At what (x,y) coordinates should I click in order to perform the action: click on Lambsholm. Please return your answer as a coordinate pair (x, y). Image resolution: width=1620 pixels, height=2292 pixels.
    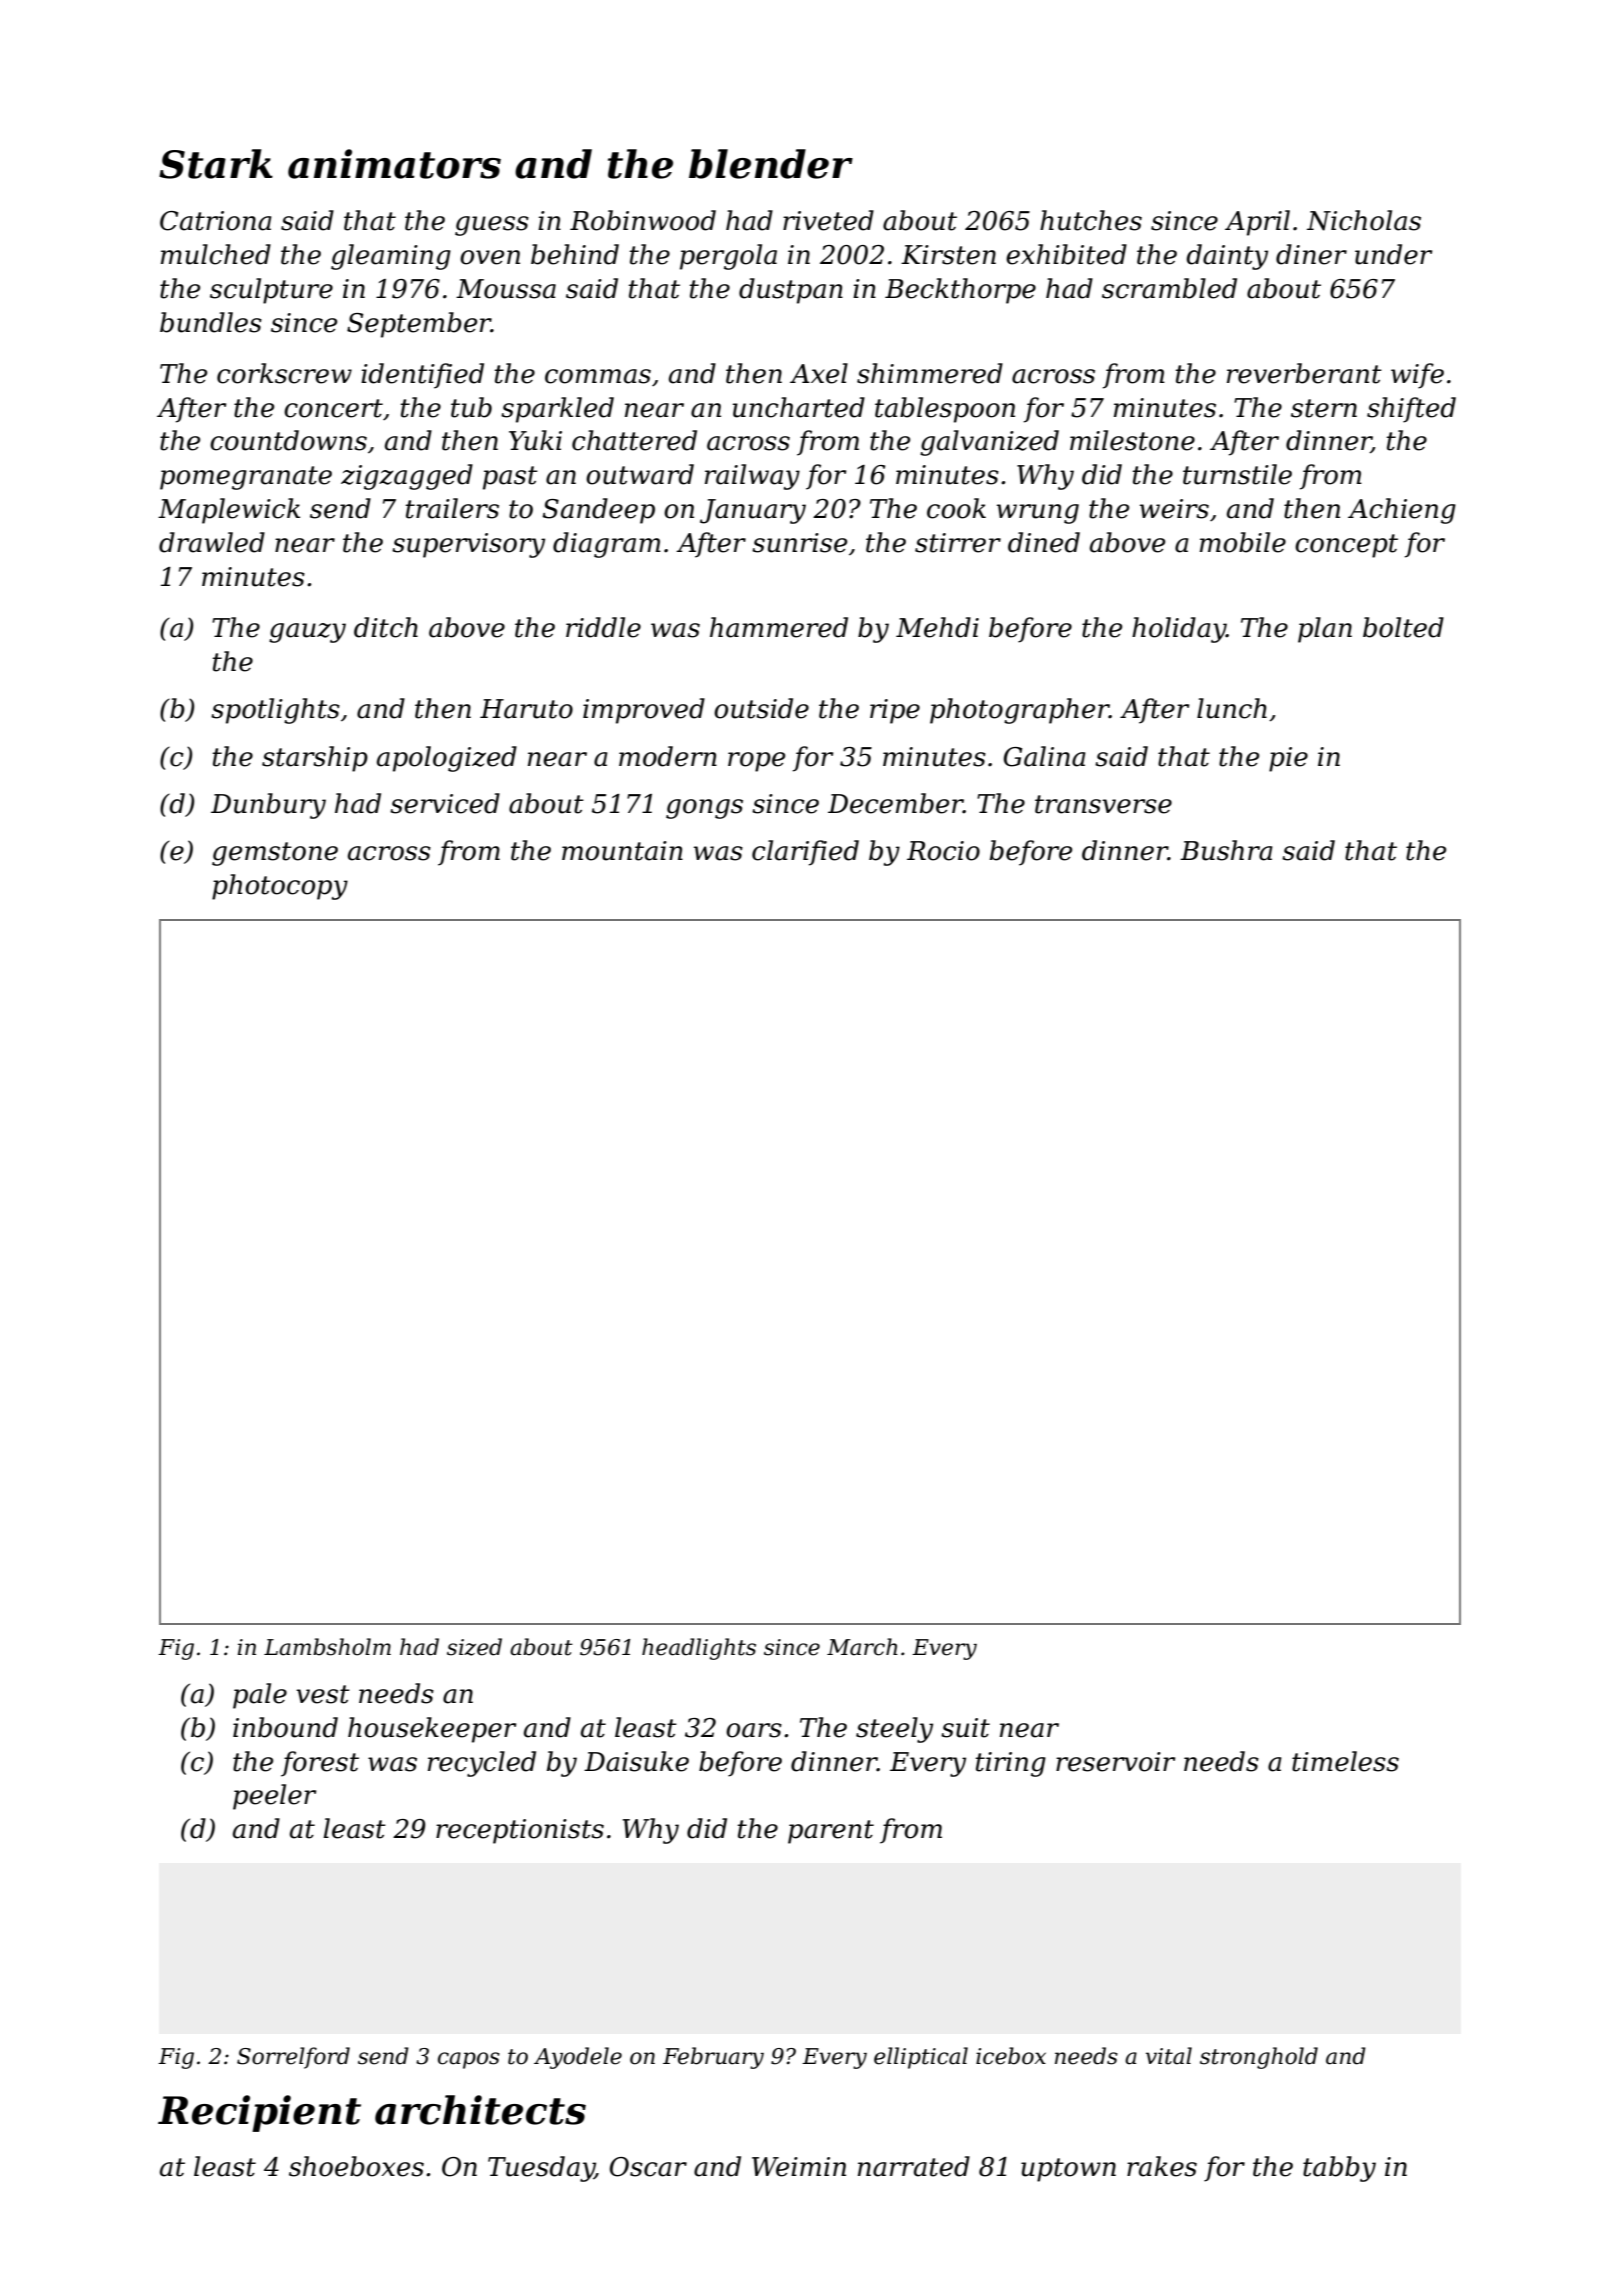
    Looking at the image, I should click on (327, 1647).
